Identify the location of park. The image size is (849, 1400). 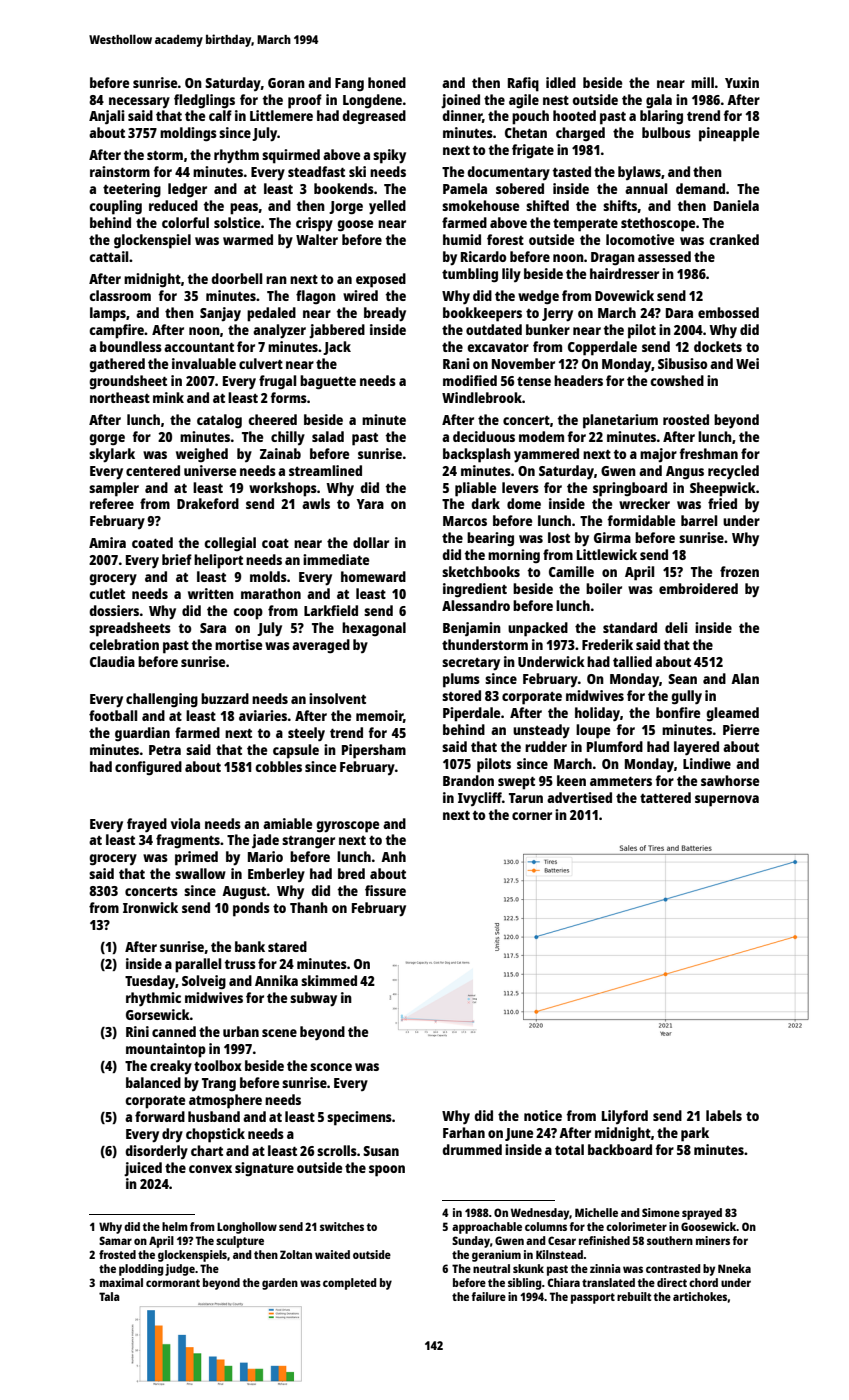
(695, 1134).
